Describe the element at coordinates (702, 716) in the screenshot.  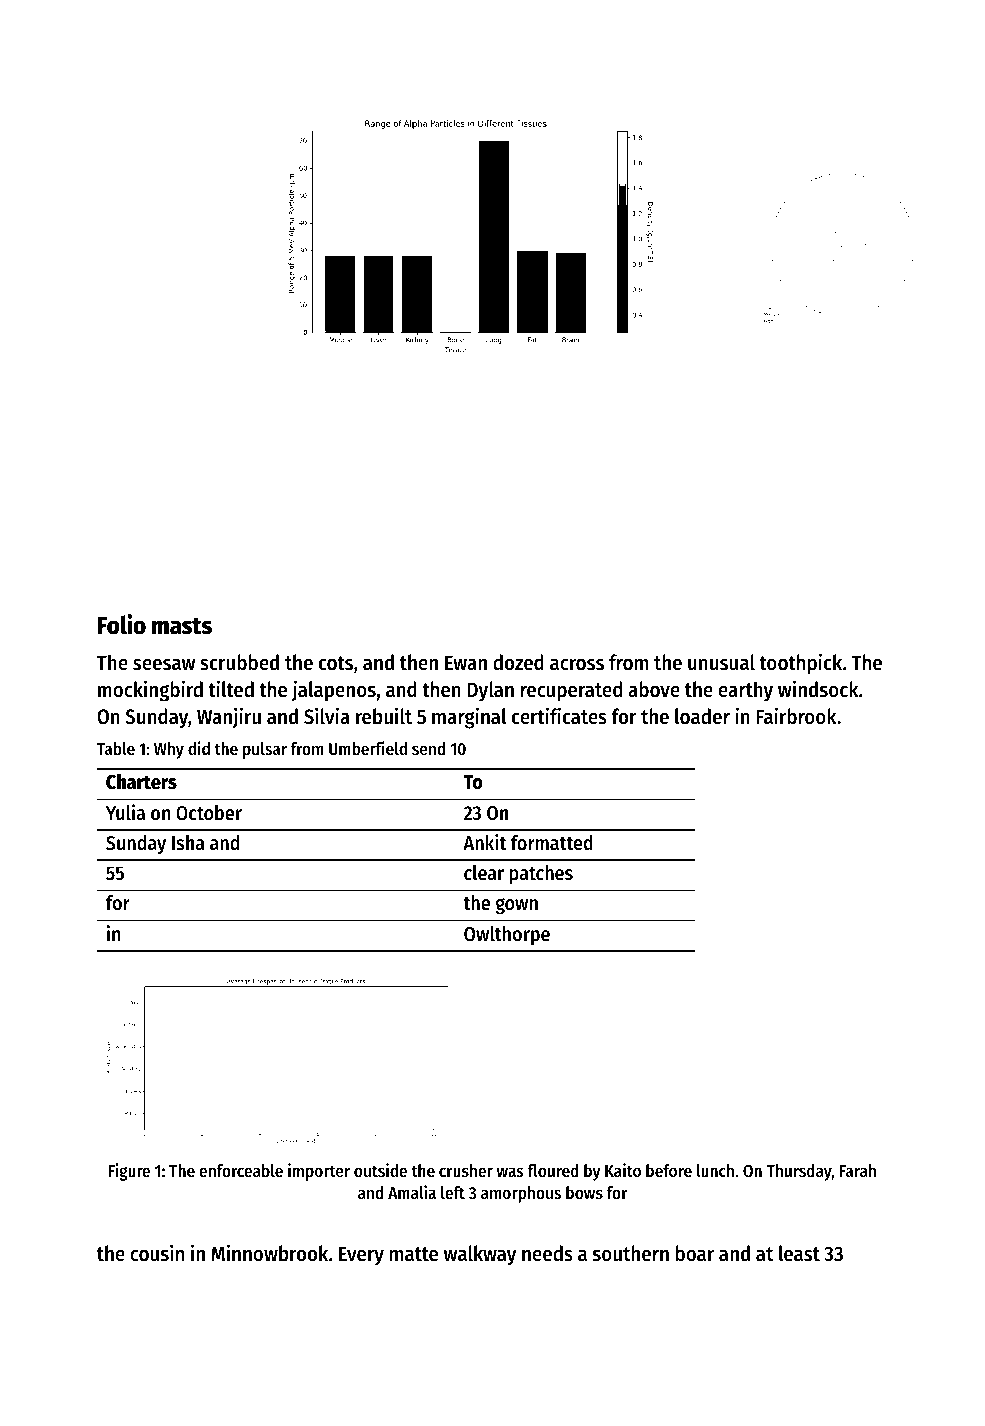
I see `loader` at that location.
